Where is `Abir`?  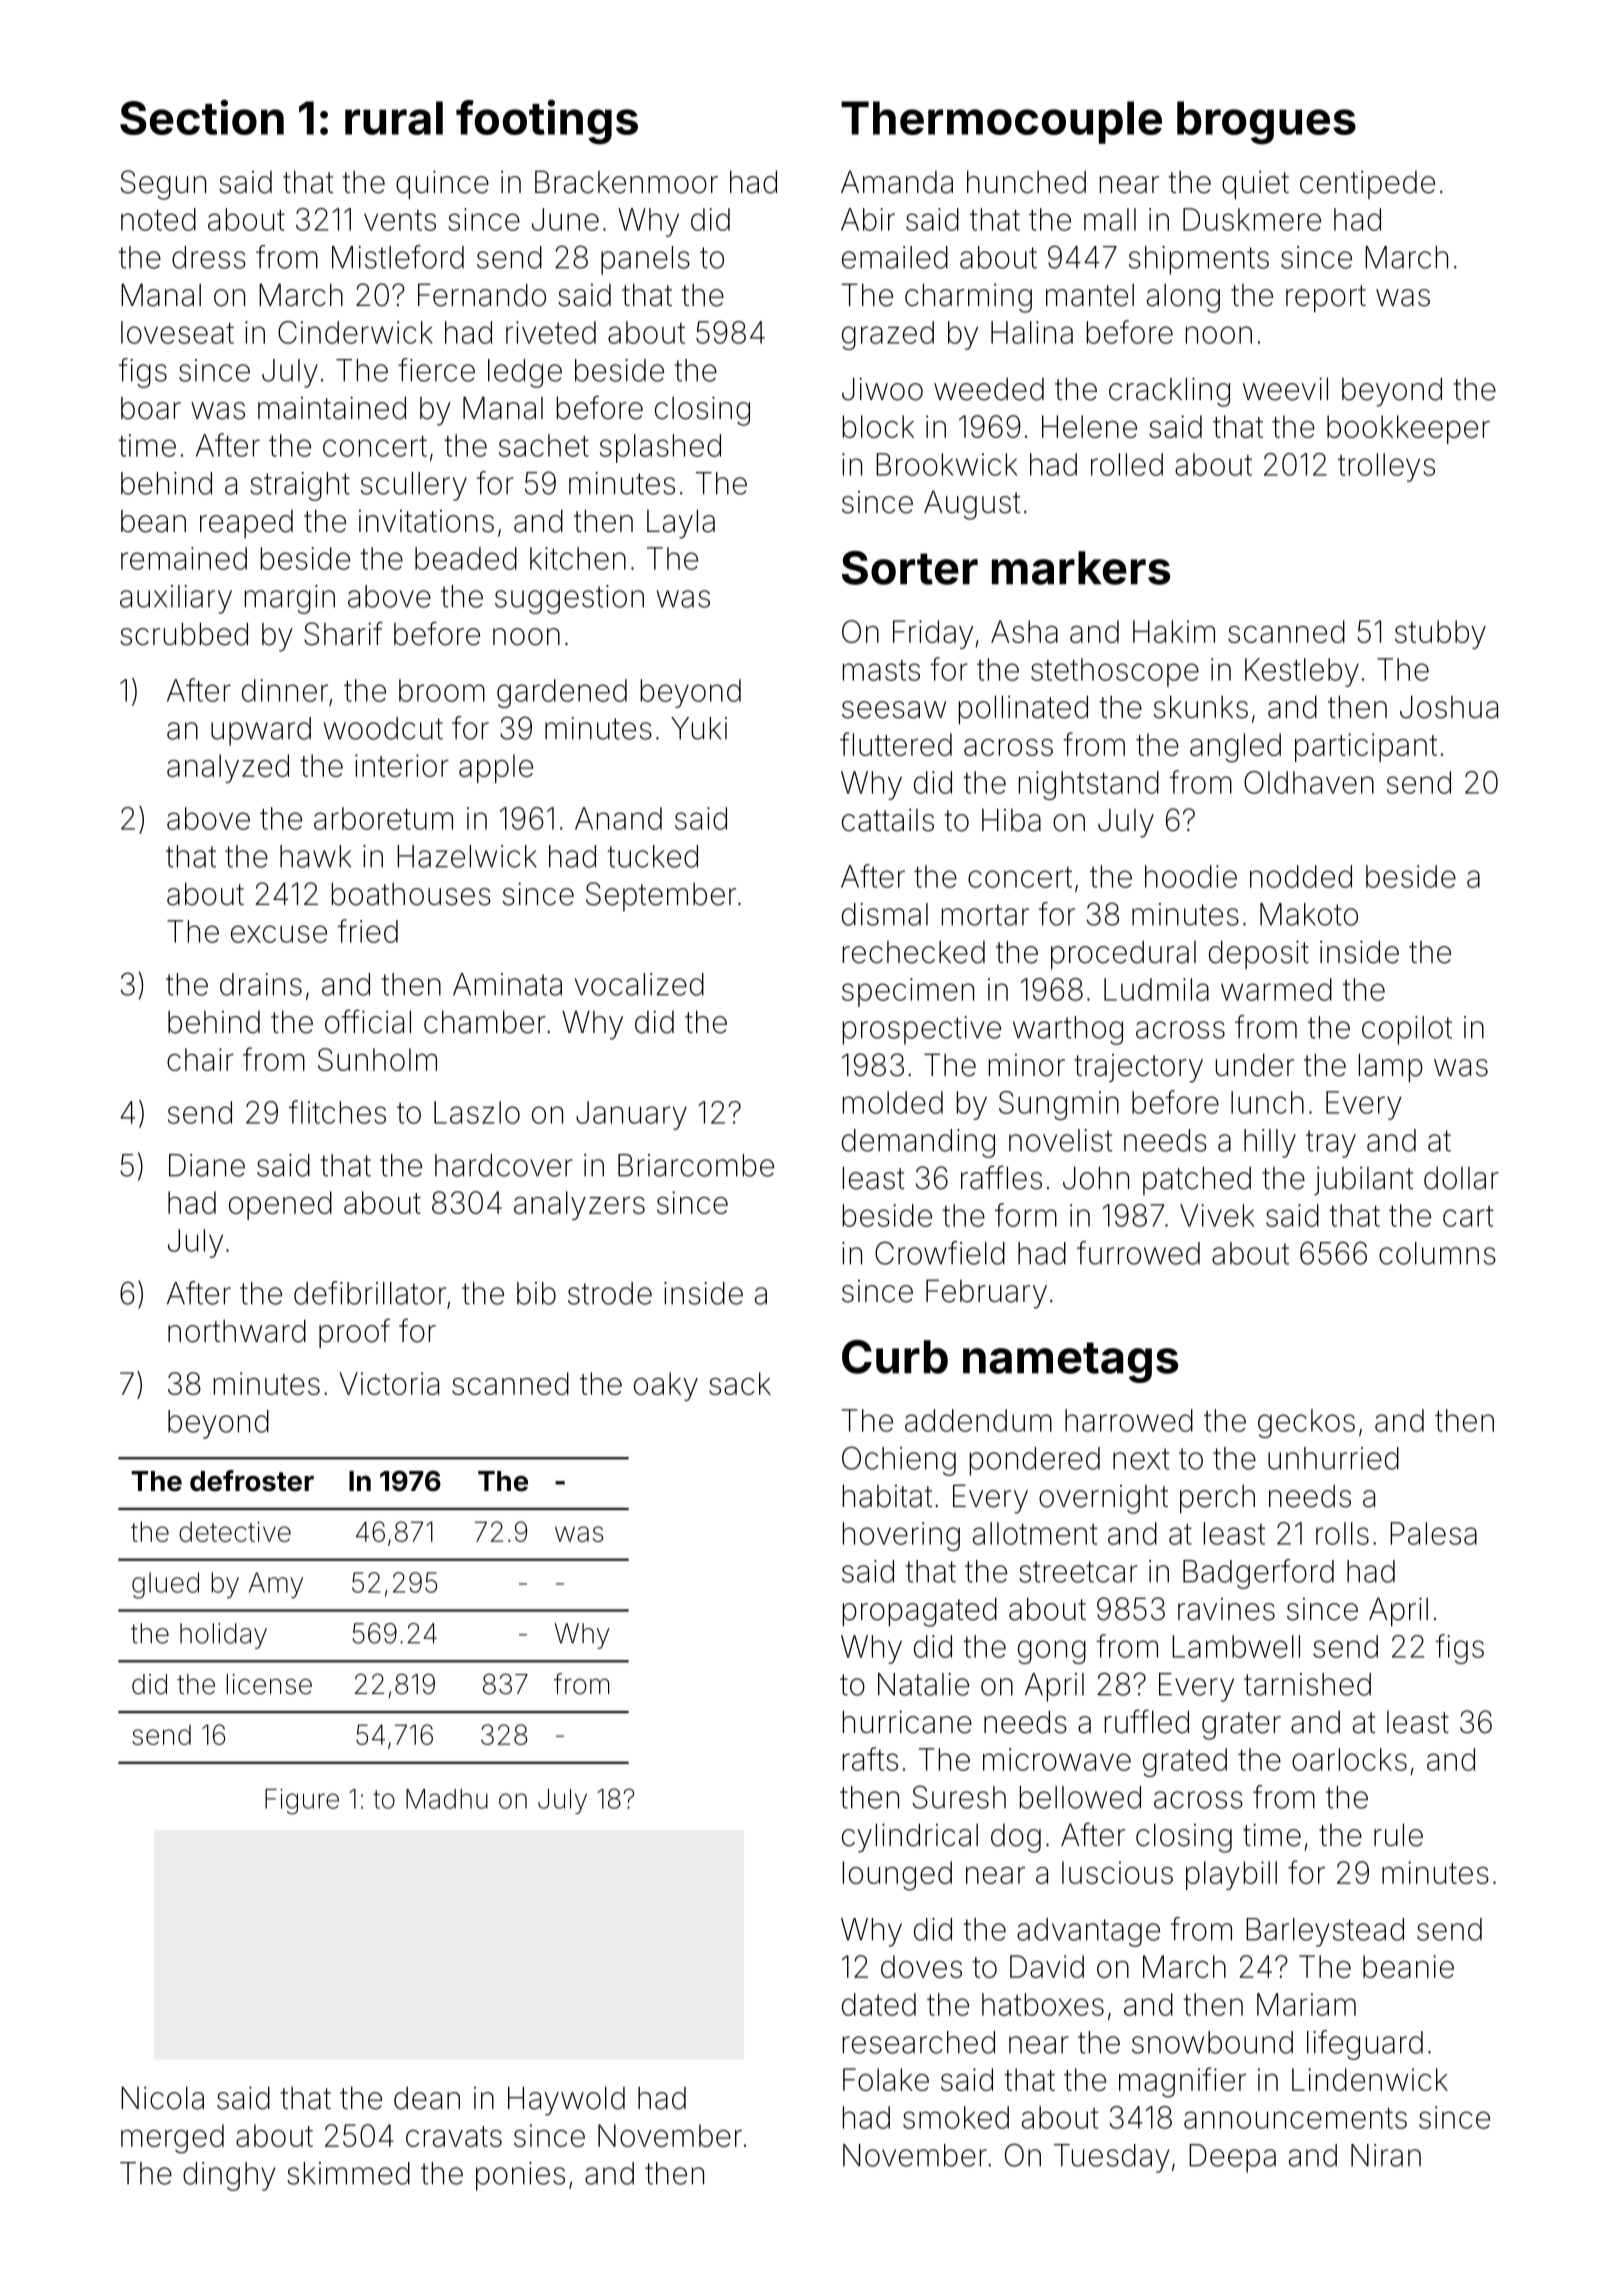 Abir is located at coordinates (868, 219).
